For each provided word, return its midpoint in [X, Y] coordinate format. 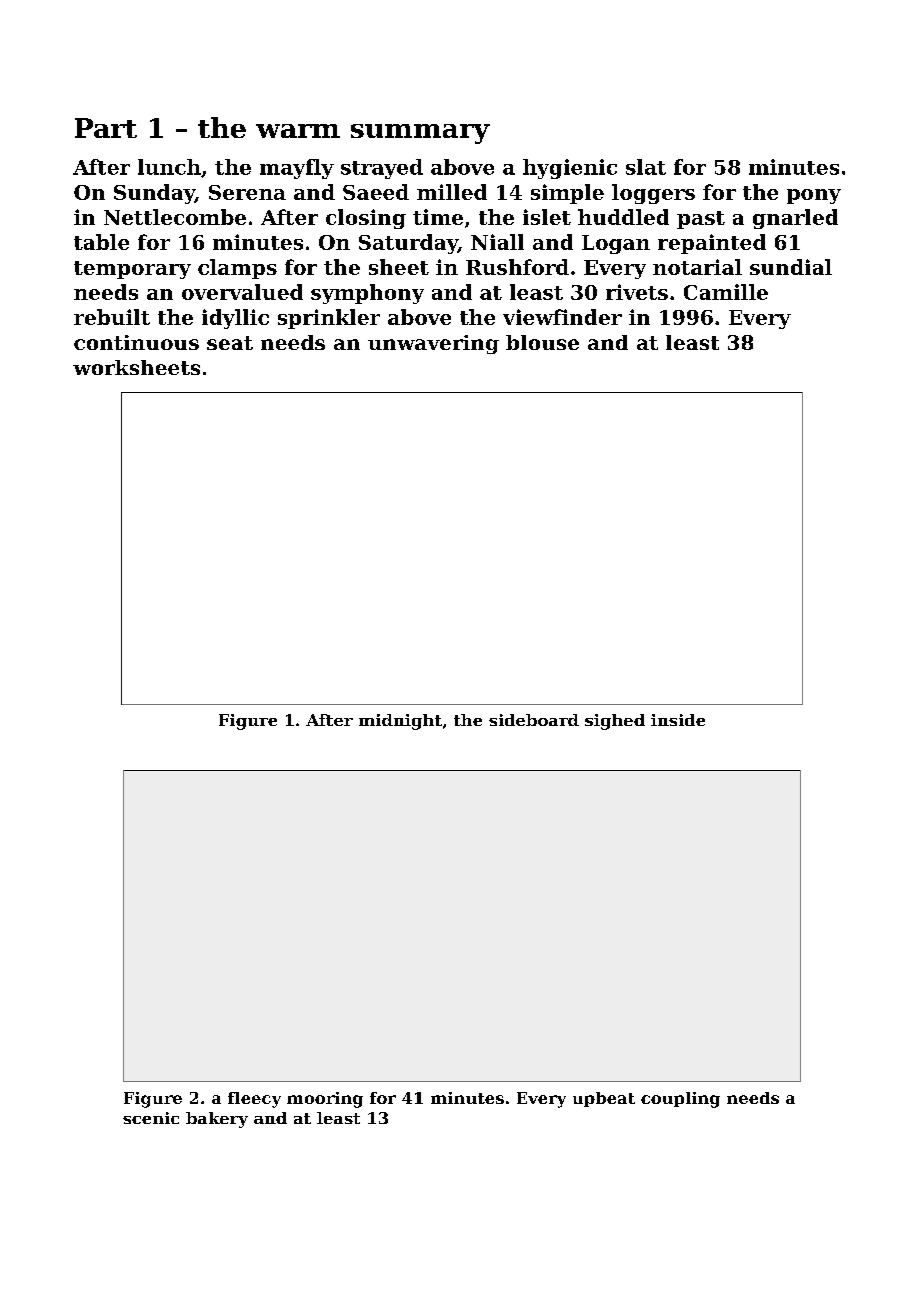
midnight [400, 722]
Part [106, 128]
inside [678, 720]
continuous [136, 342]
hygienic [570, 169]
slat [646, 167]
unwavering [433, 344]
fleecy [254, 1100]
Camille [726, 292]
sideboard [534, 720]
